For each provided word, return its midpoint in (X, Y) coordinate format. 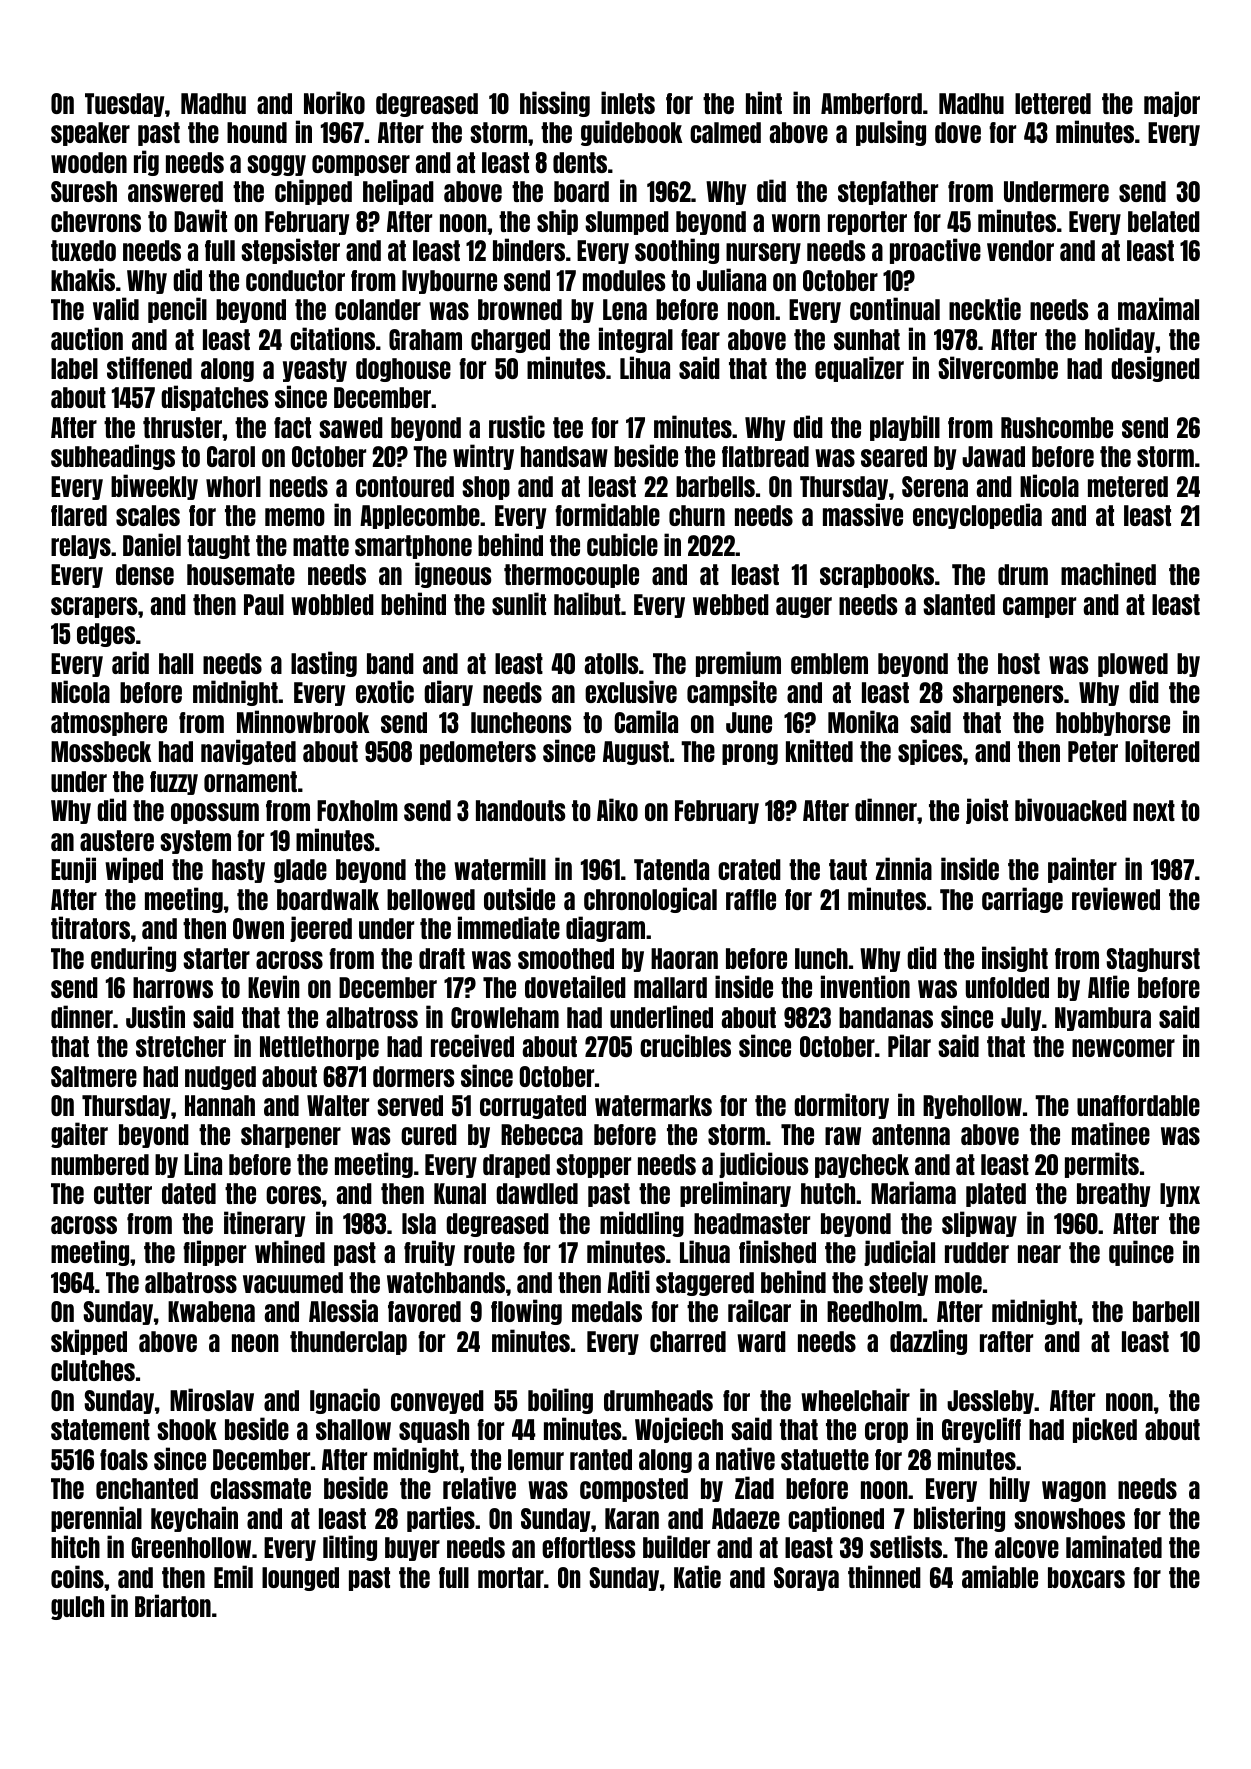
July (1021, 1019)
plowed (1133, 665)
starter (216, 958)
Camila (646, 721)
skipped (89, 1342)
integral (636, 340)
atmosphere (109, 724)
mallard (670, 987)
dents (580, 162)
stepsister (290, 251)
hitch (75, 1546)
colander (378, 309)
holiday (1120, 340)
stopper (593, 1166)
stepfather (888, 193)
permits (1102, 1165)
